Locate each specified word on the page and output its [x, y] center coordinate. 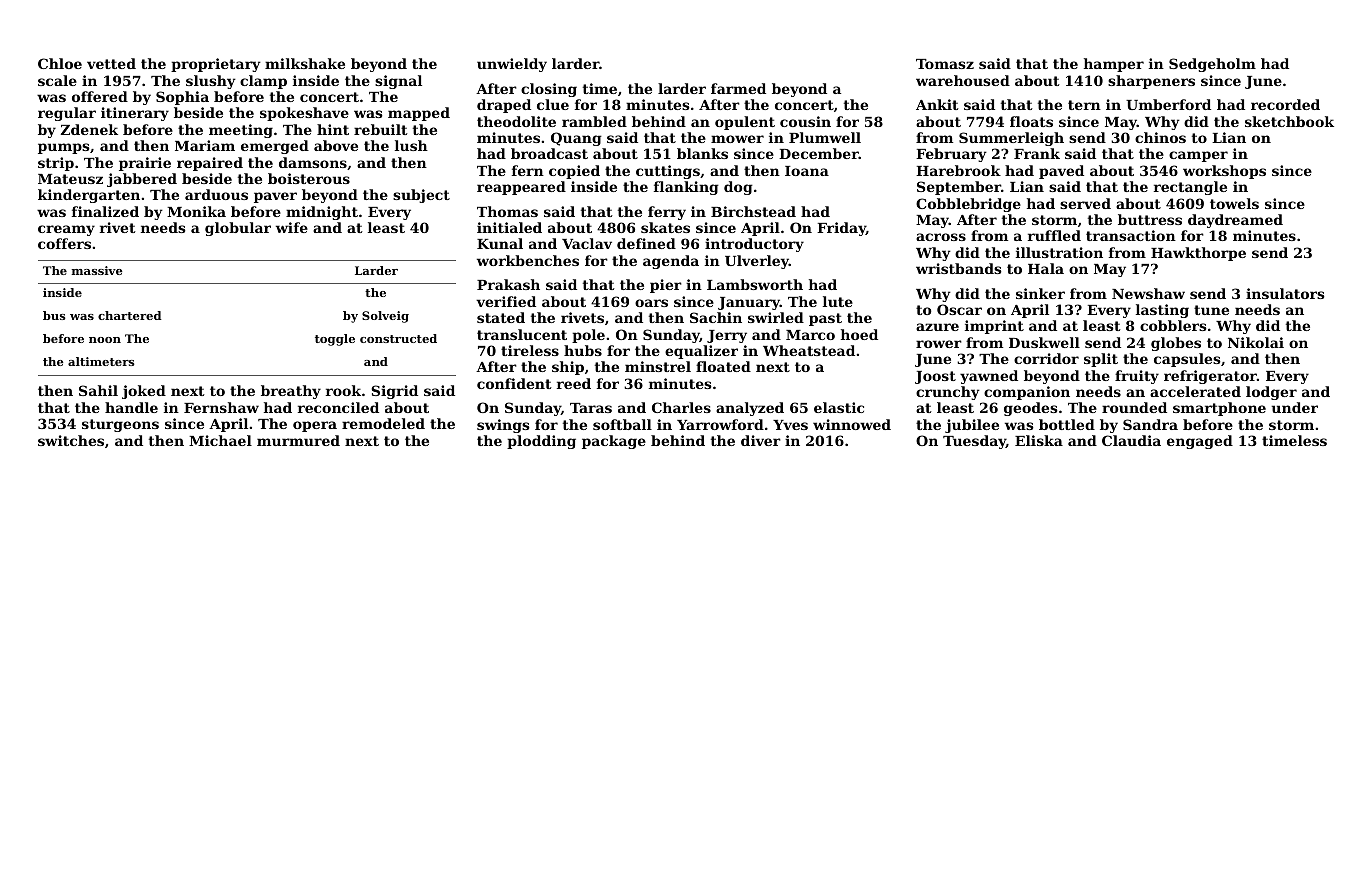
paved [1061, 172]
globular [238, 229]
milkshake [305, 63]
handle [131, 407]
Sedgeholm [1212, 65]
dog [738, 188]
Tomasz [945, 64]
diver [761, 440]
